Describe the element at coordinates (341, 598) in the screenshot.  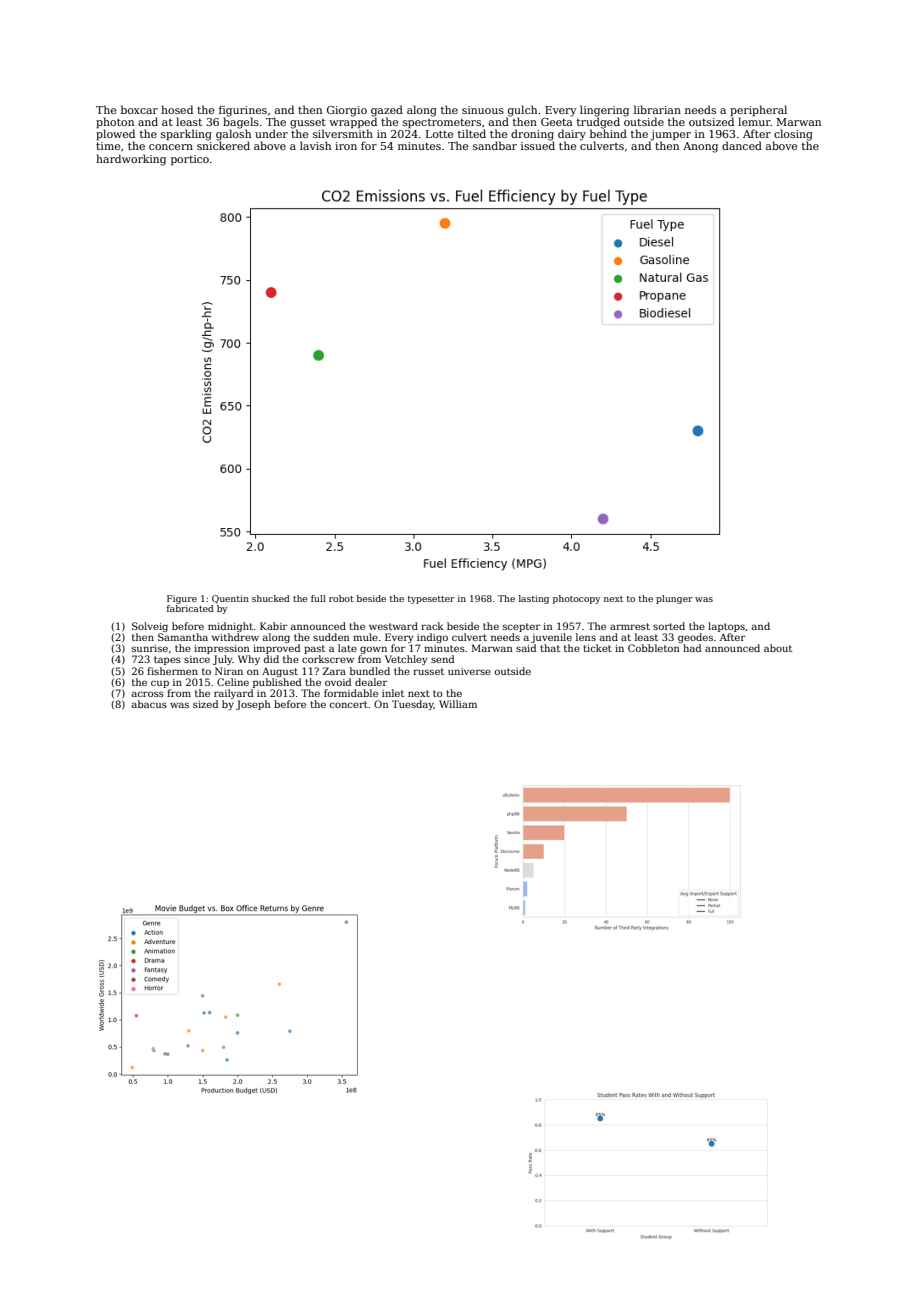
I see `robot` at that location.
